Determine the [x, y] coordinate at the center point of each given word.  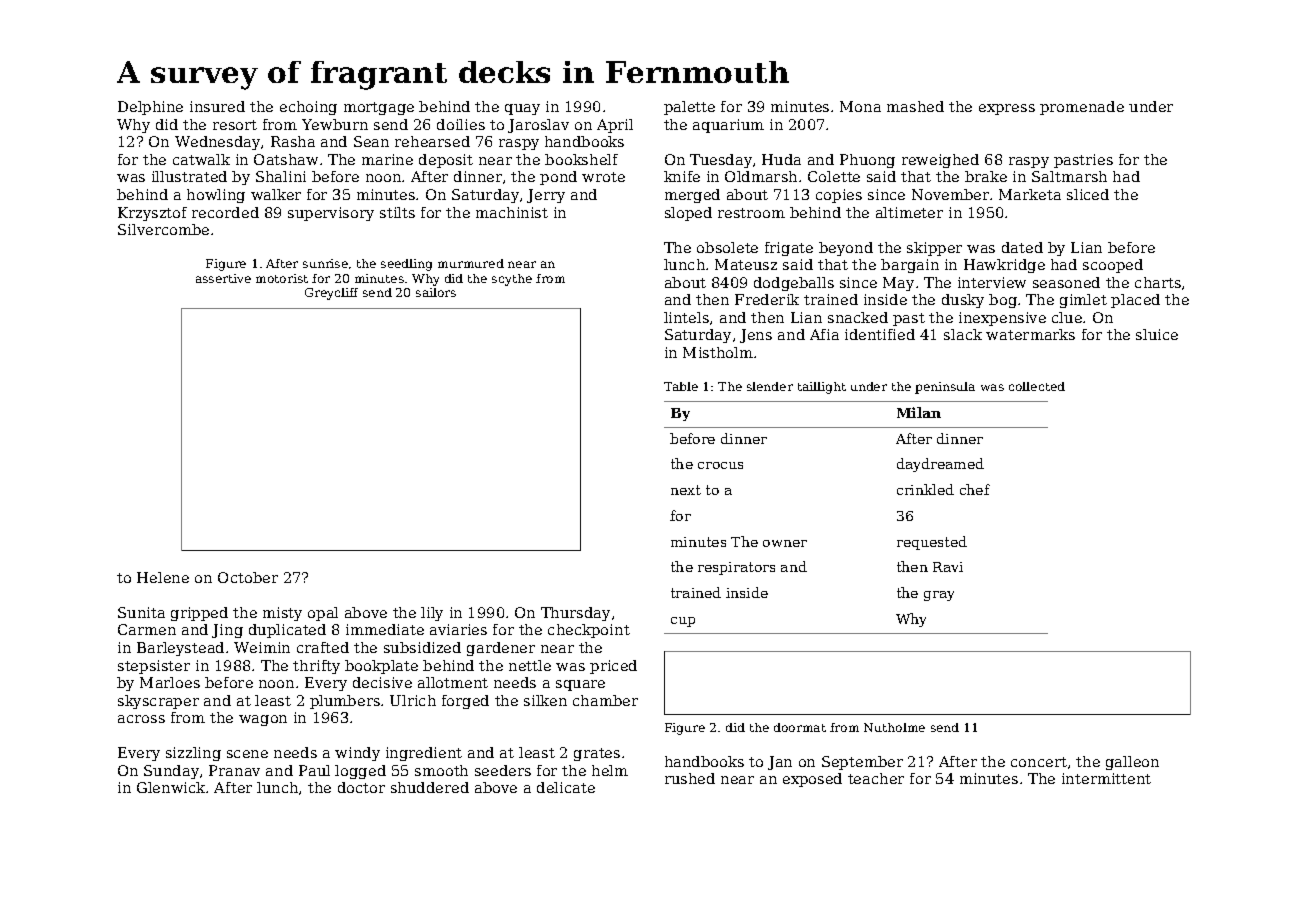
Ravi [948, 567]
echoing [308, 108]
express [1007, 109]
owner [785, 543]
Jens [756, 336]
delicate [566, 787]
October [248, 577]
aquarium [728, 126]
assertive [223, 278]
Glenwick [171, 787]
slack [963, 334]
